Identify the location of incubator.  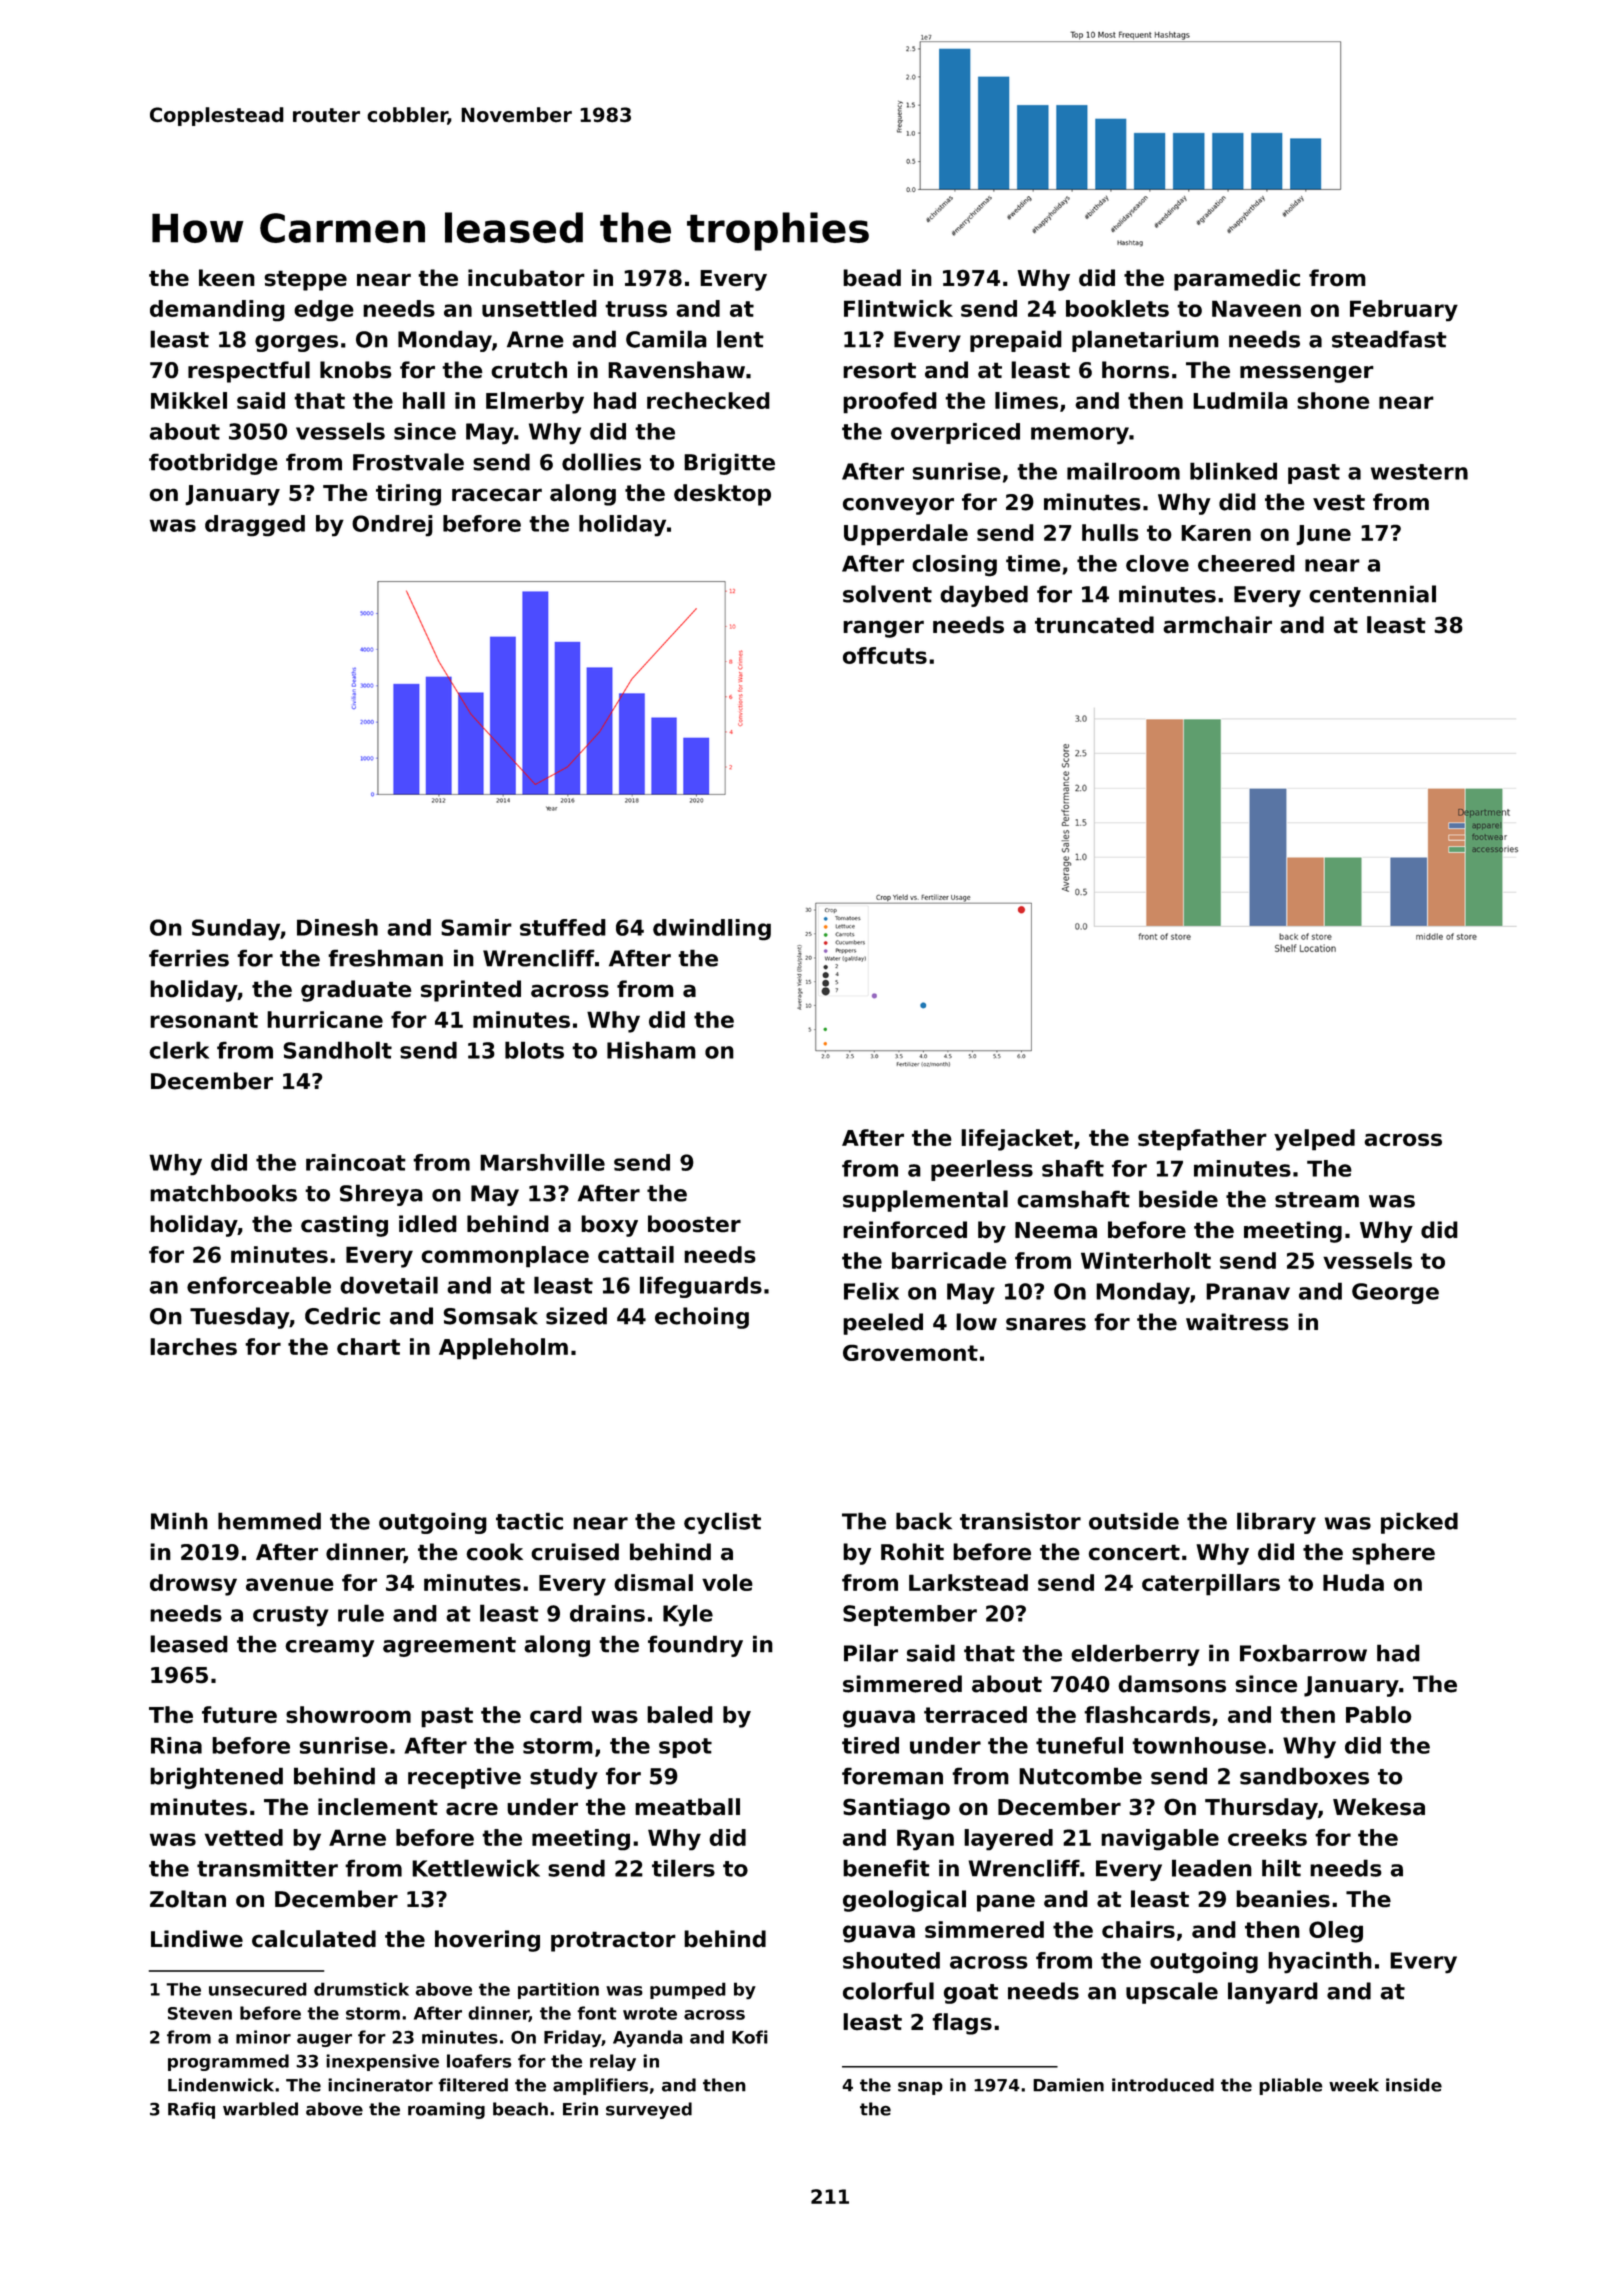
(526, 278).
